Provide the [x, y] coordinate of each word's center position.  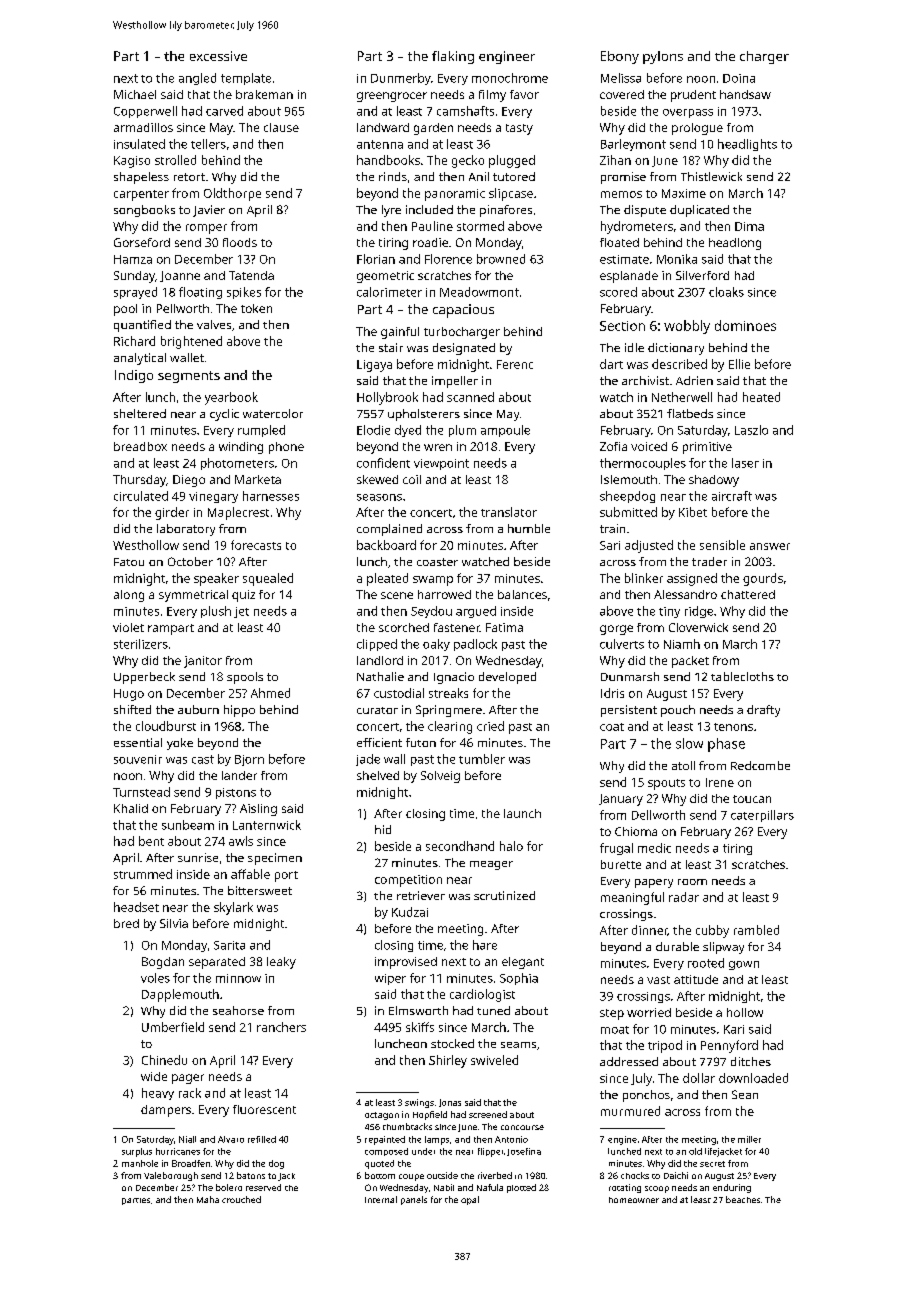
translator [509, 512]
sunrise [198, 857]
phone [286, 448]
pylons [663, 57]
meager [491, 865]
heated [761, 397]
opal [470, 1200]
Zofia [613, 446]
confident [383, 463]
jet [241, 612]
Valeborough [171, 1176]
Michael [135, 94]
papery [654, 883]
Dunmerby [401, 79]
